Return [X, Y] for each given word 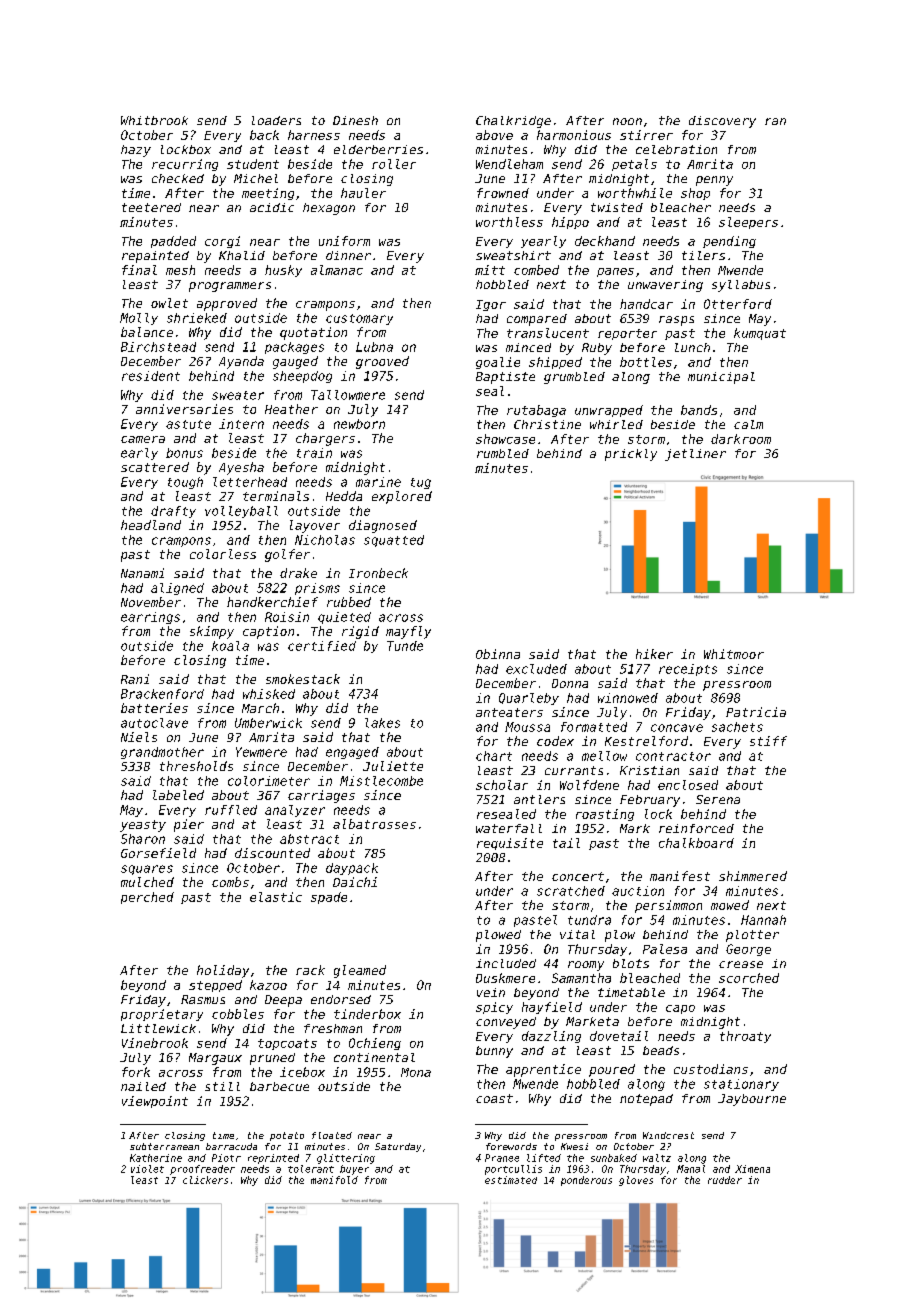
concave [677, 728]
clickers [205, 1180]
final [139, 270]
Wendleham [509, 164]
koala [230, 646]
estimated [511, 1180]
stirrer [646, 135]
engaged [352, 753]
